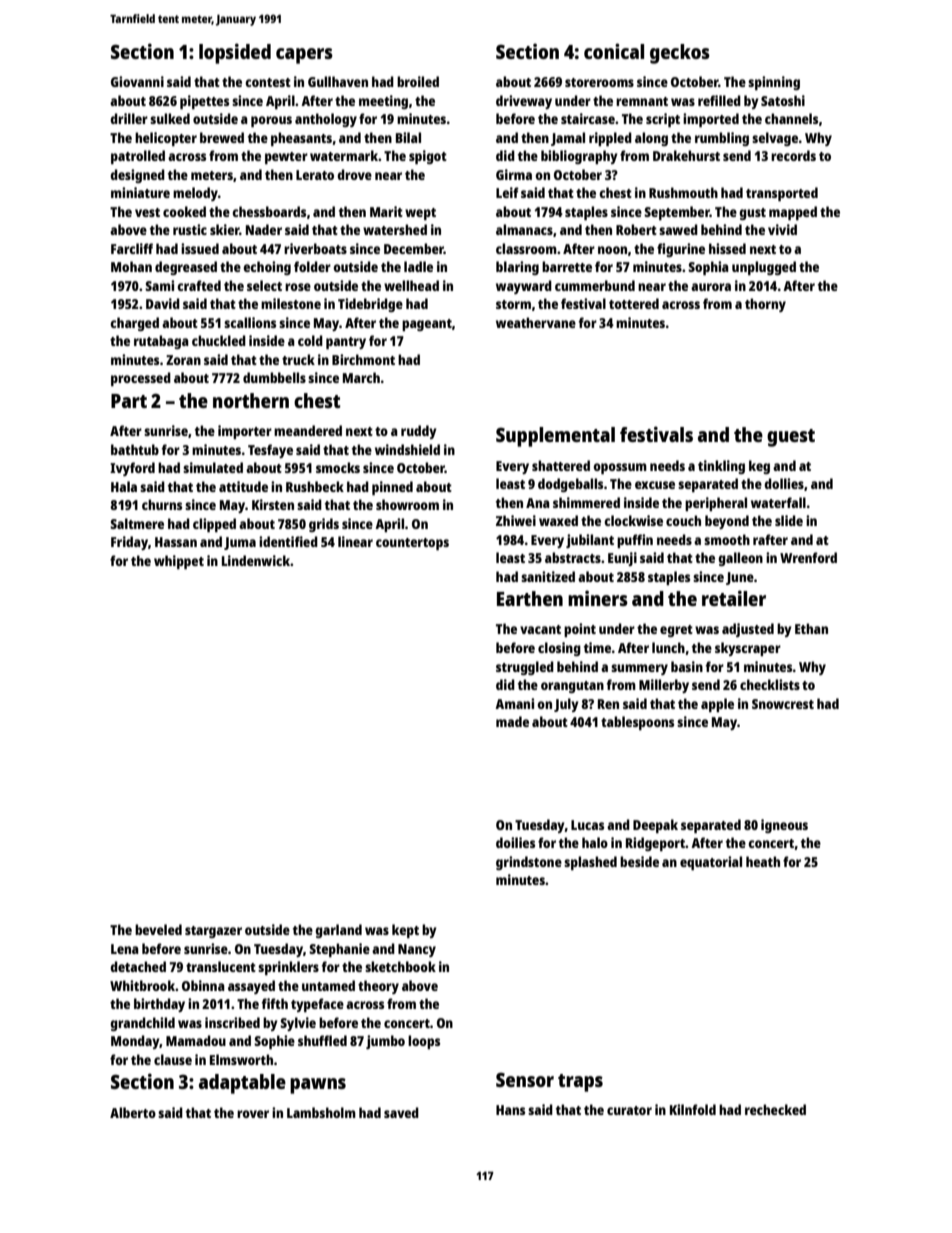 The width and height of the image is (952, 1233). Describe the element at coordinates (401, 1112) in the image. I see `saved` at that location.
